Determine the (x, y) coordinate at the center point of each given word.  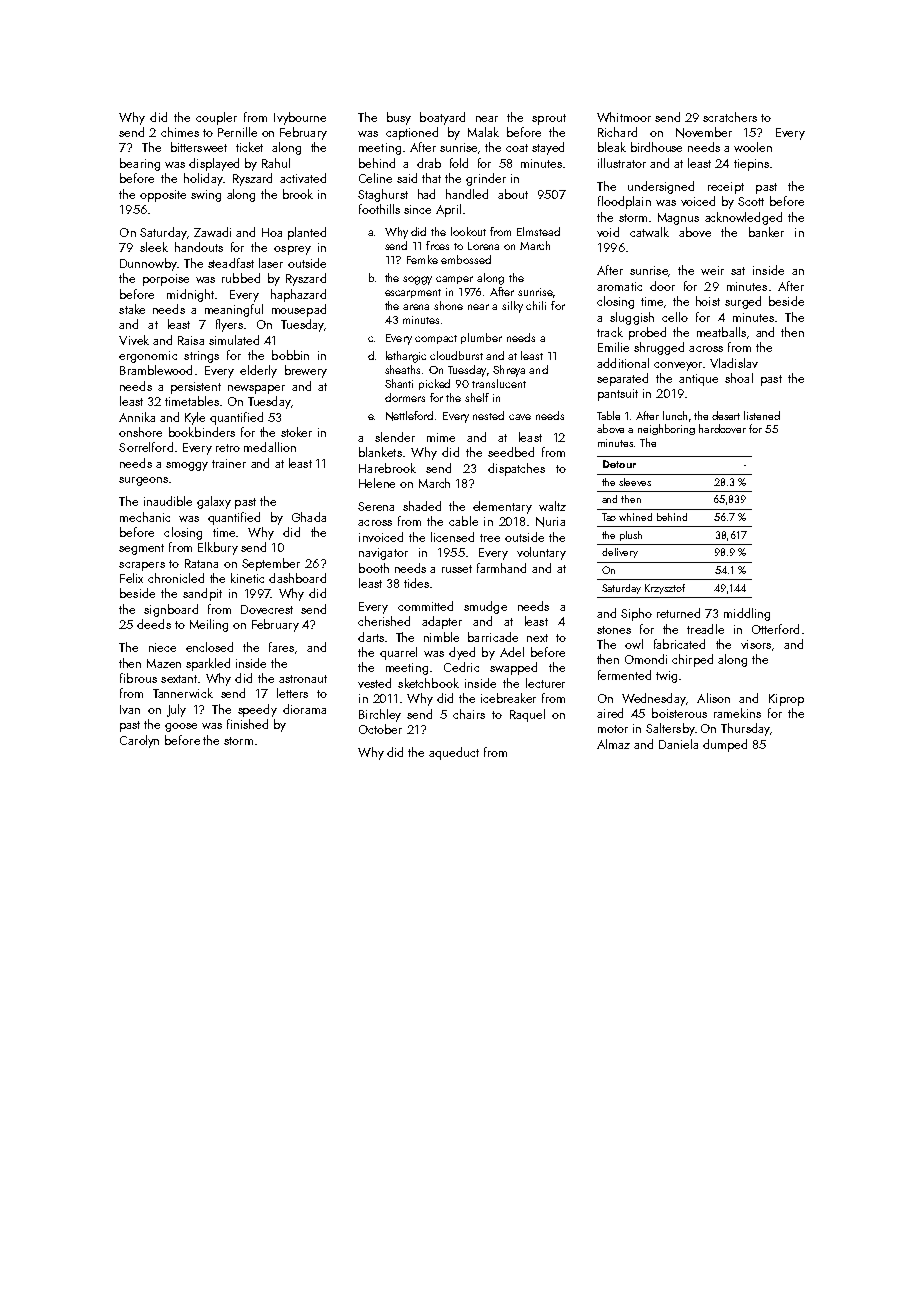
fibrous (138, 678)
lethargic (406, 357)
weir (712, 270)
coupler (216, 118)
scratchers (730, 117)
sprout (549, 119)
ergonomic (148, 357)
